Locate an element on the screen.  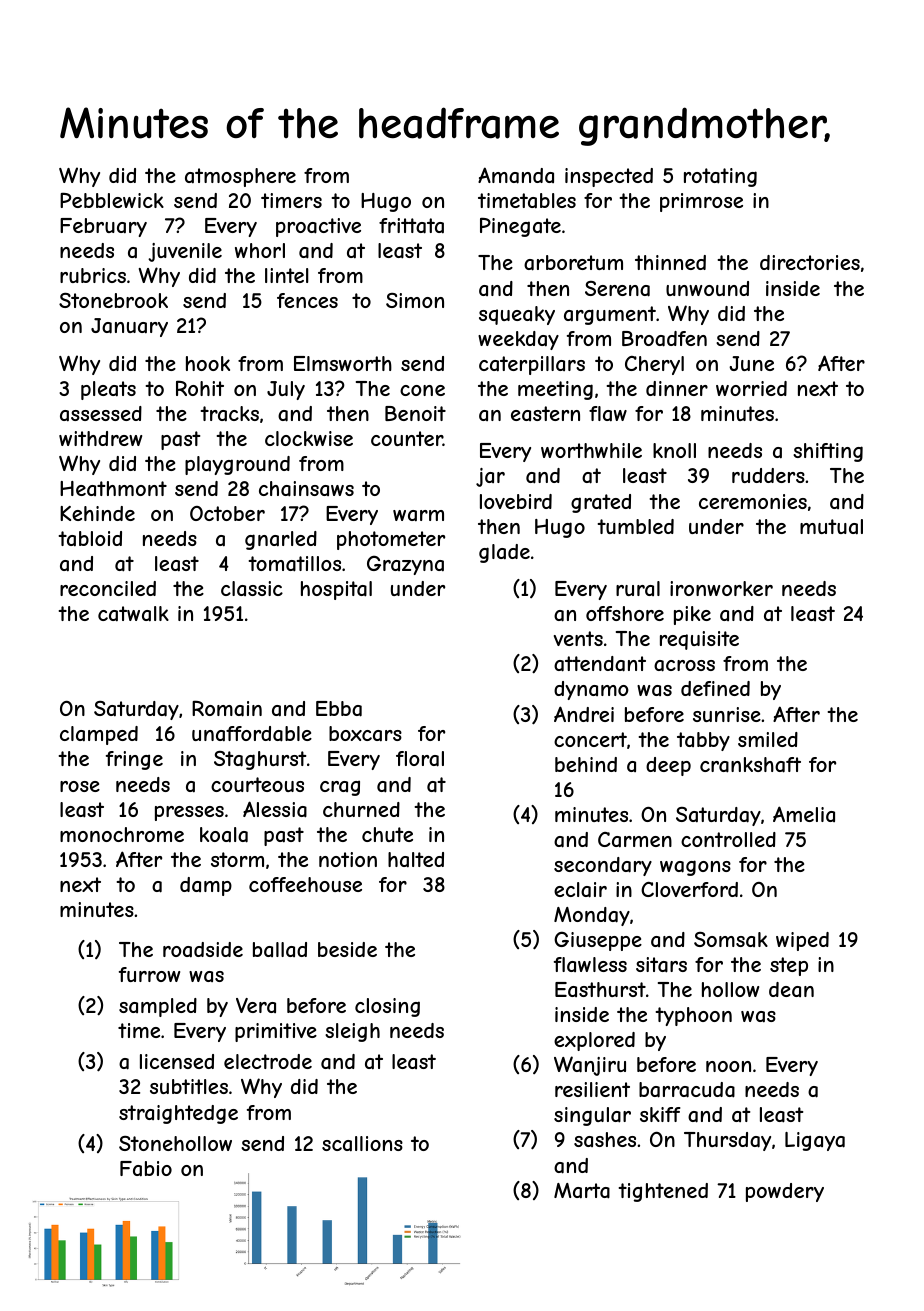
sampled is located at coordinates (158, 1007).
